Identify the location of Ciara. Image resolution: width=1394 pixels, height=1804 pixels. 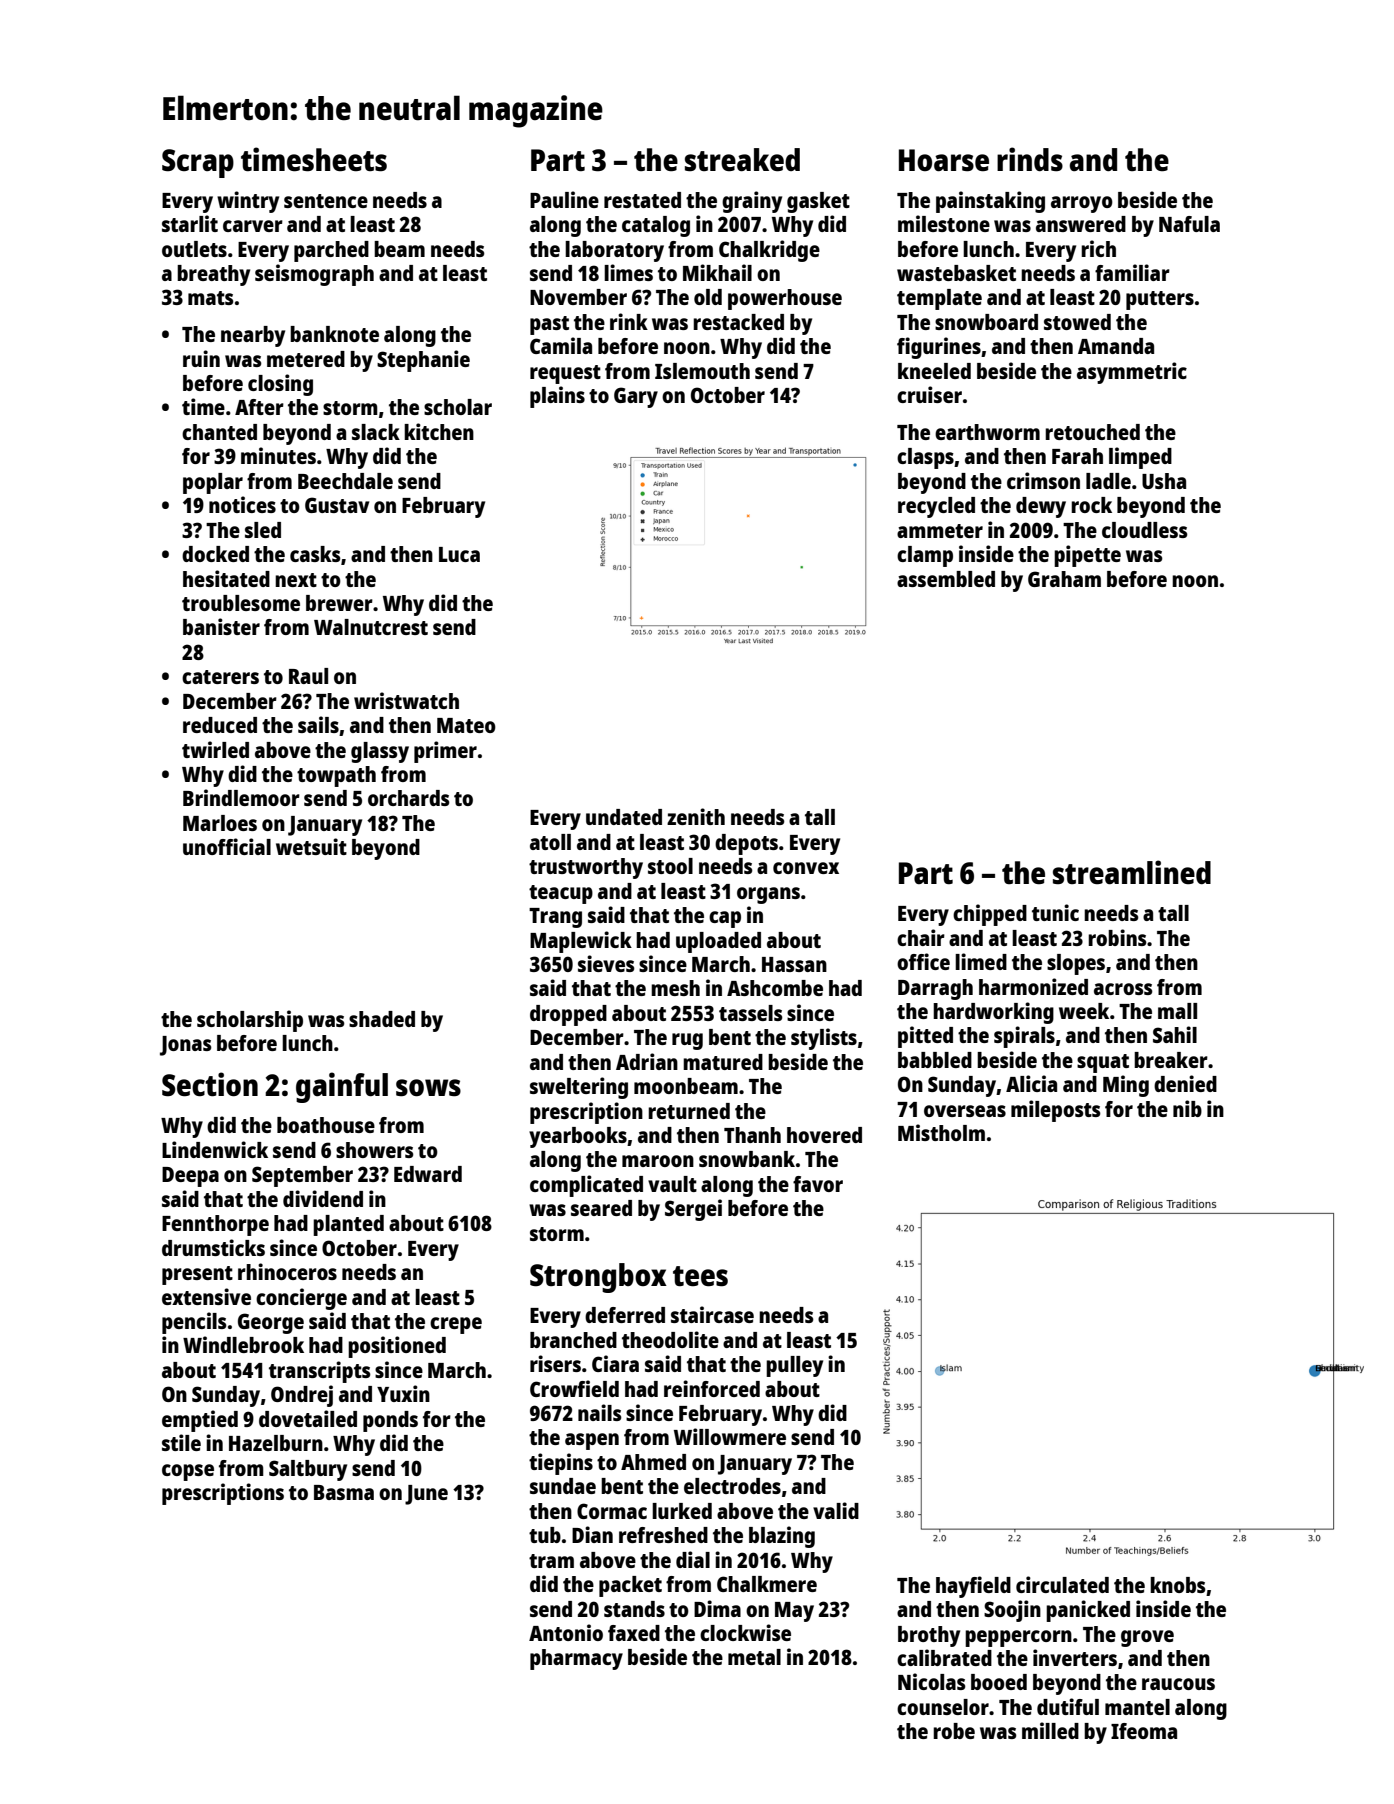
(615, 1363).
